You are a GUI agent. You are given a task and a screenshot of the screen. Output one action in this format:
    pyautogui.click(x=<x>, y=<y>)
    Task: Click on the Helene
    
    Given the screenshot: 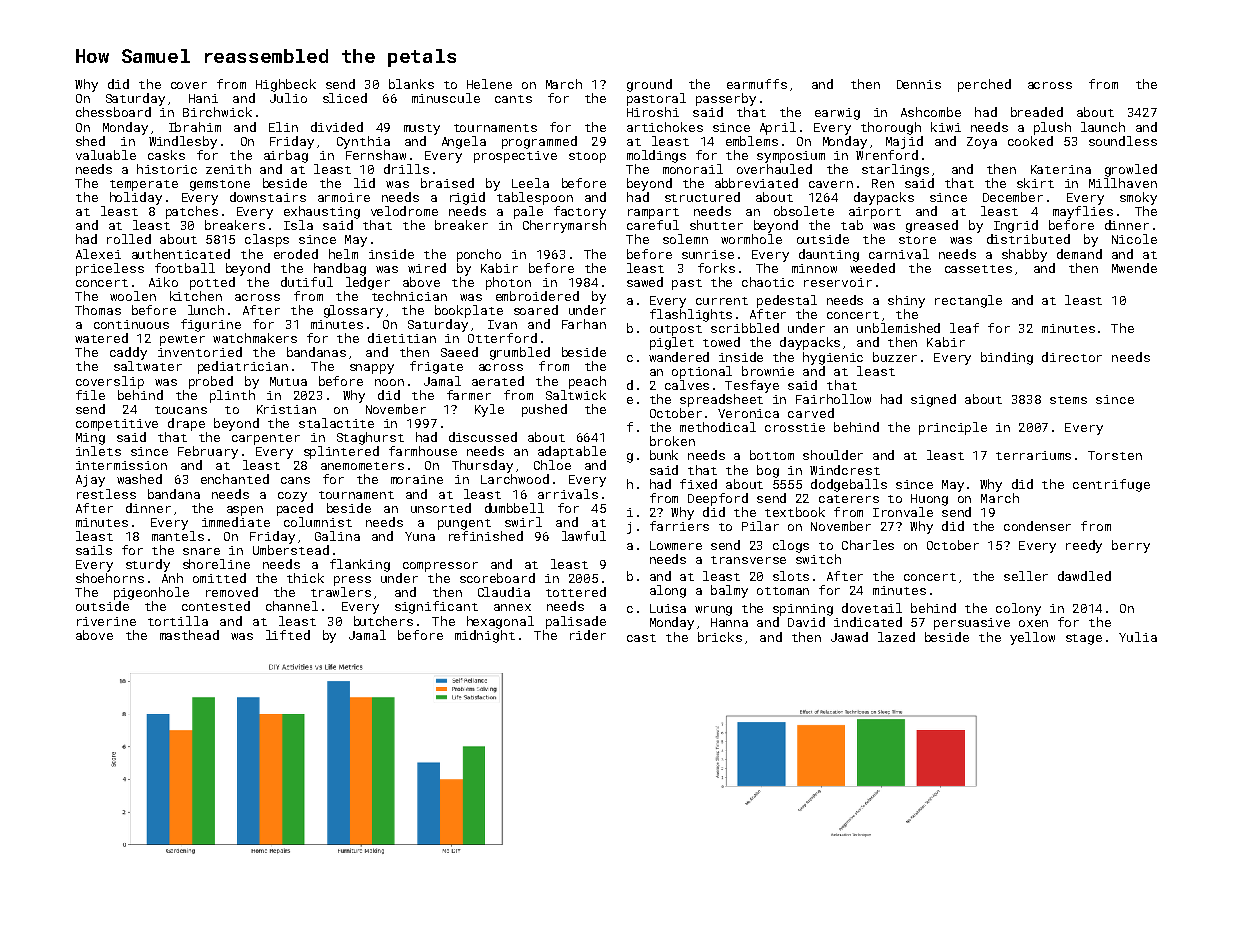 What is the action you would take?
    pyautogui.click(x=489, y=84)
